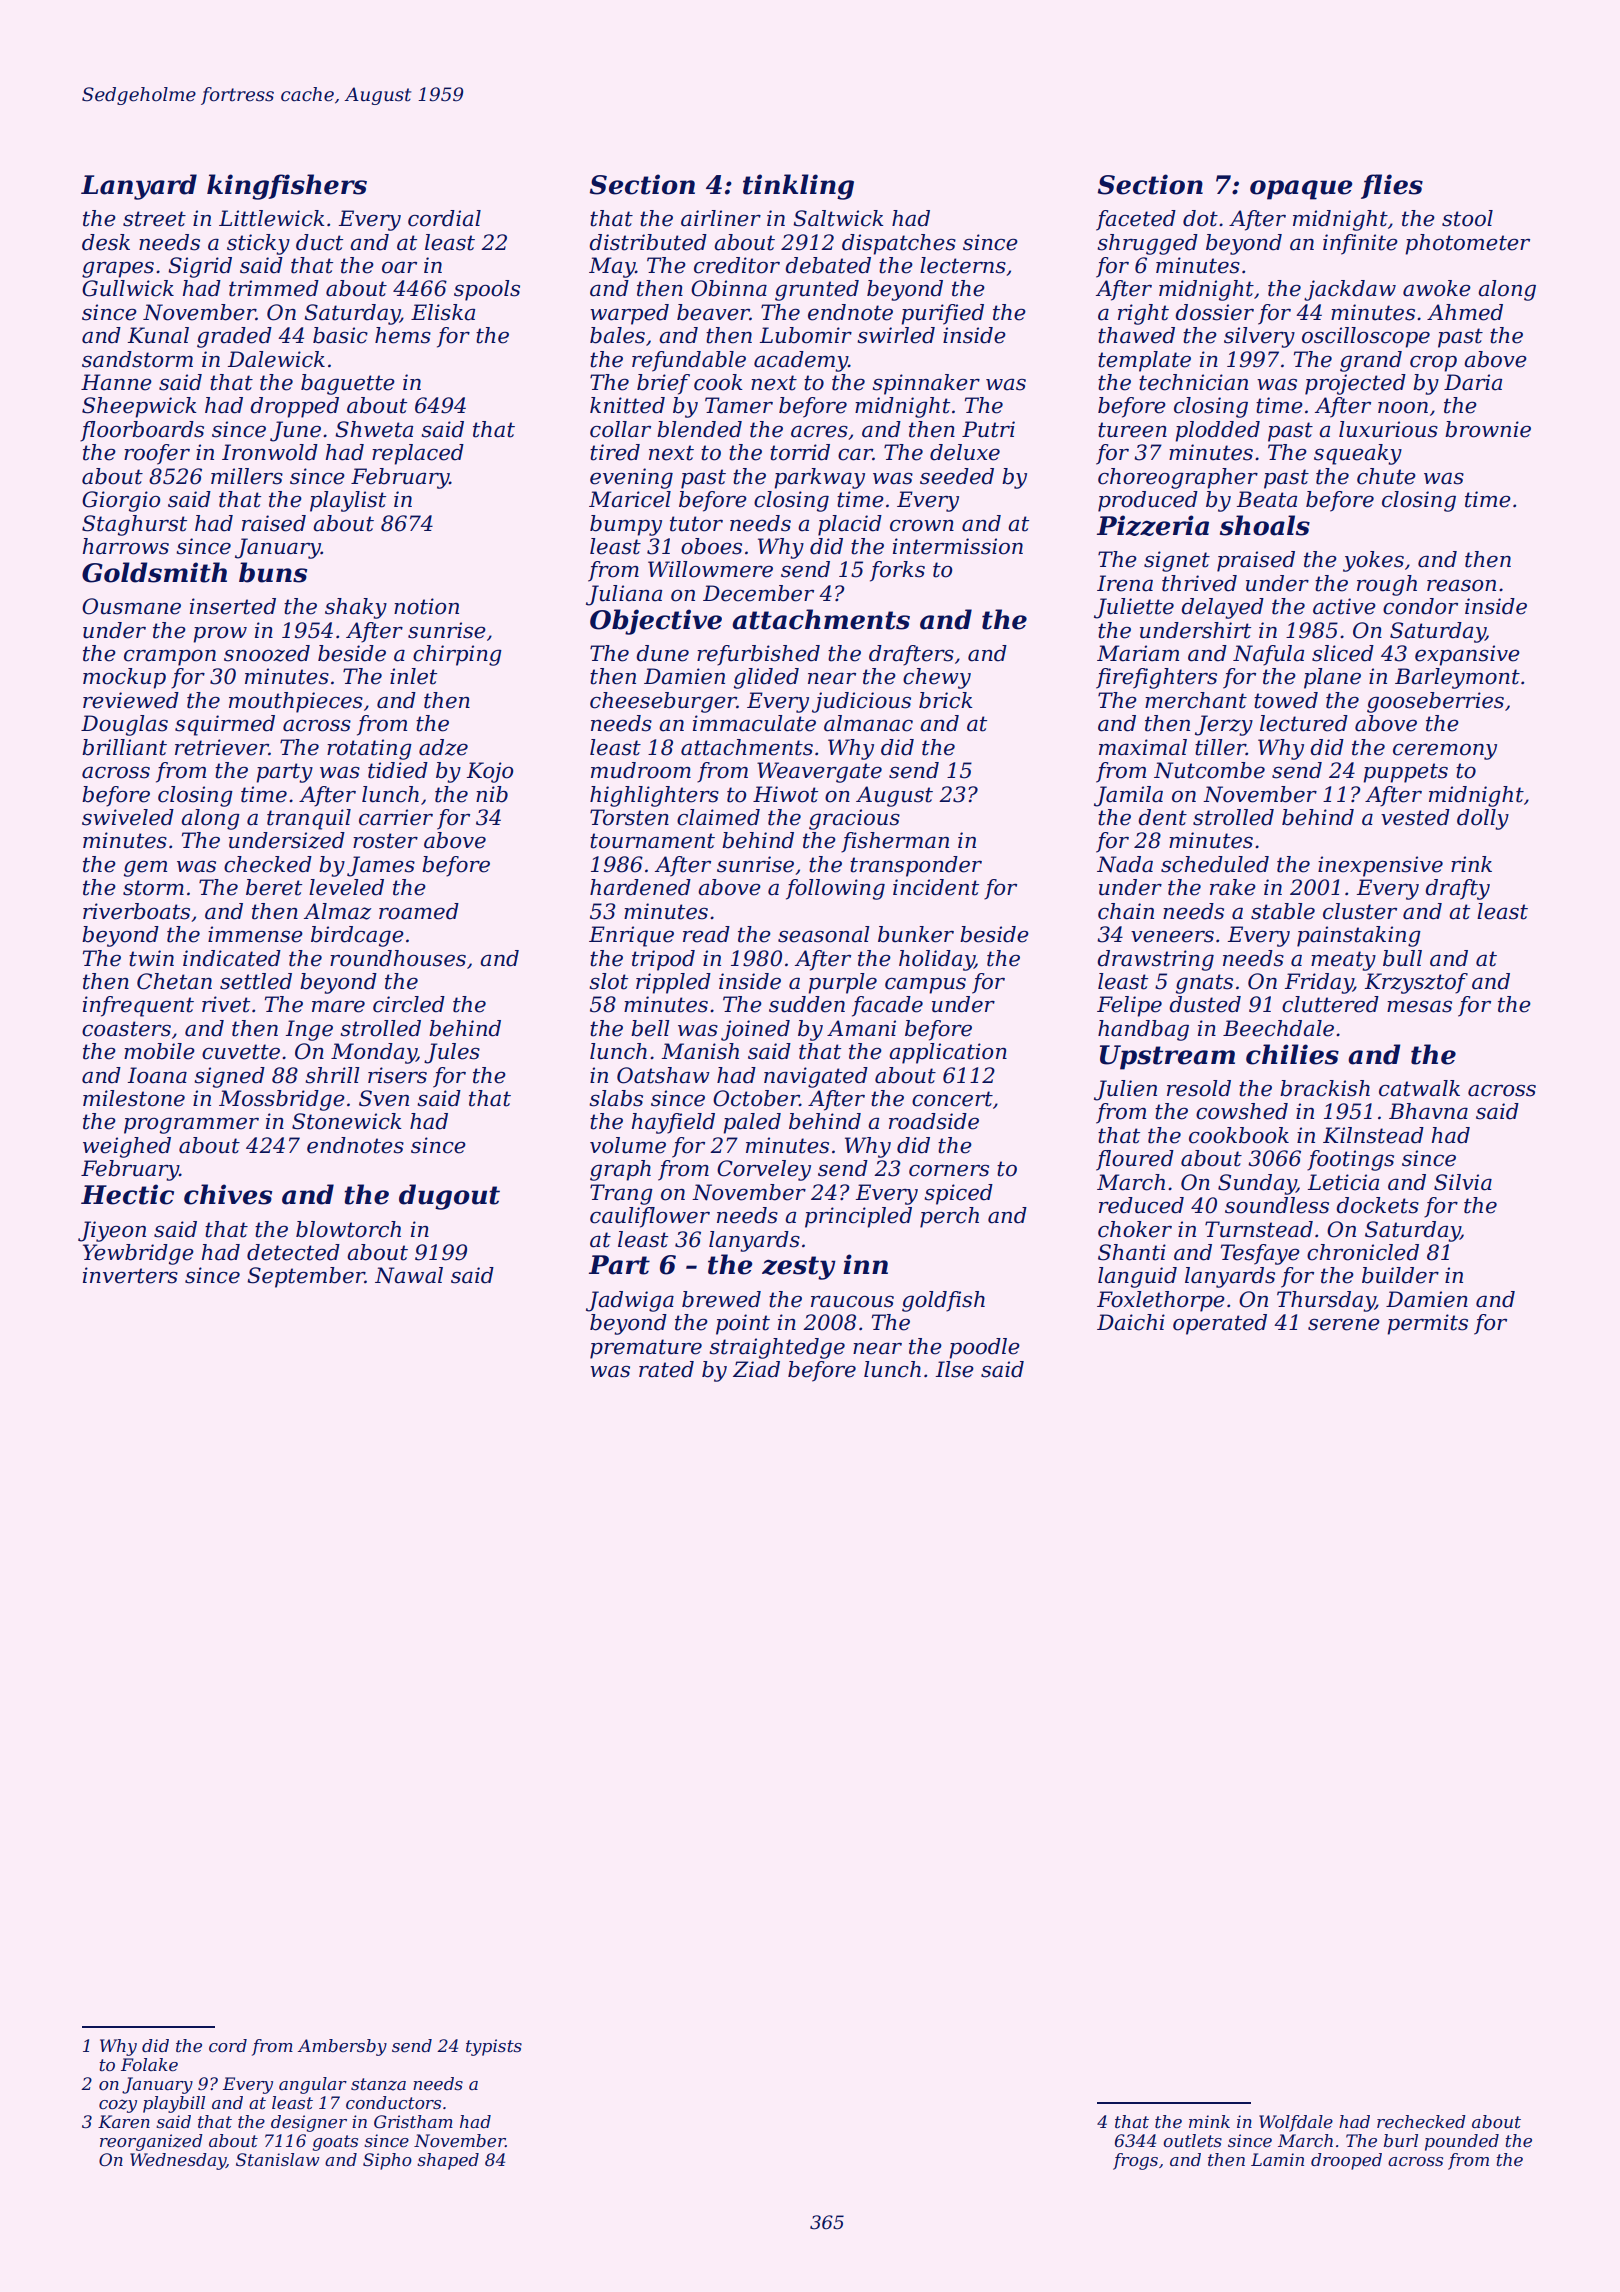  What do you see at coordinates (1467, 655) in the image?
I see `expansive` at bounding box center [1467, 655].
